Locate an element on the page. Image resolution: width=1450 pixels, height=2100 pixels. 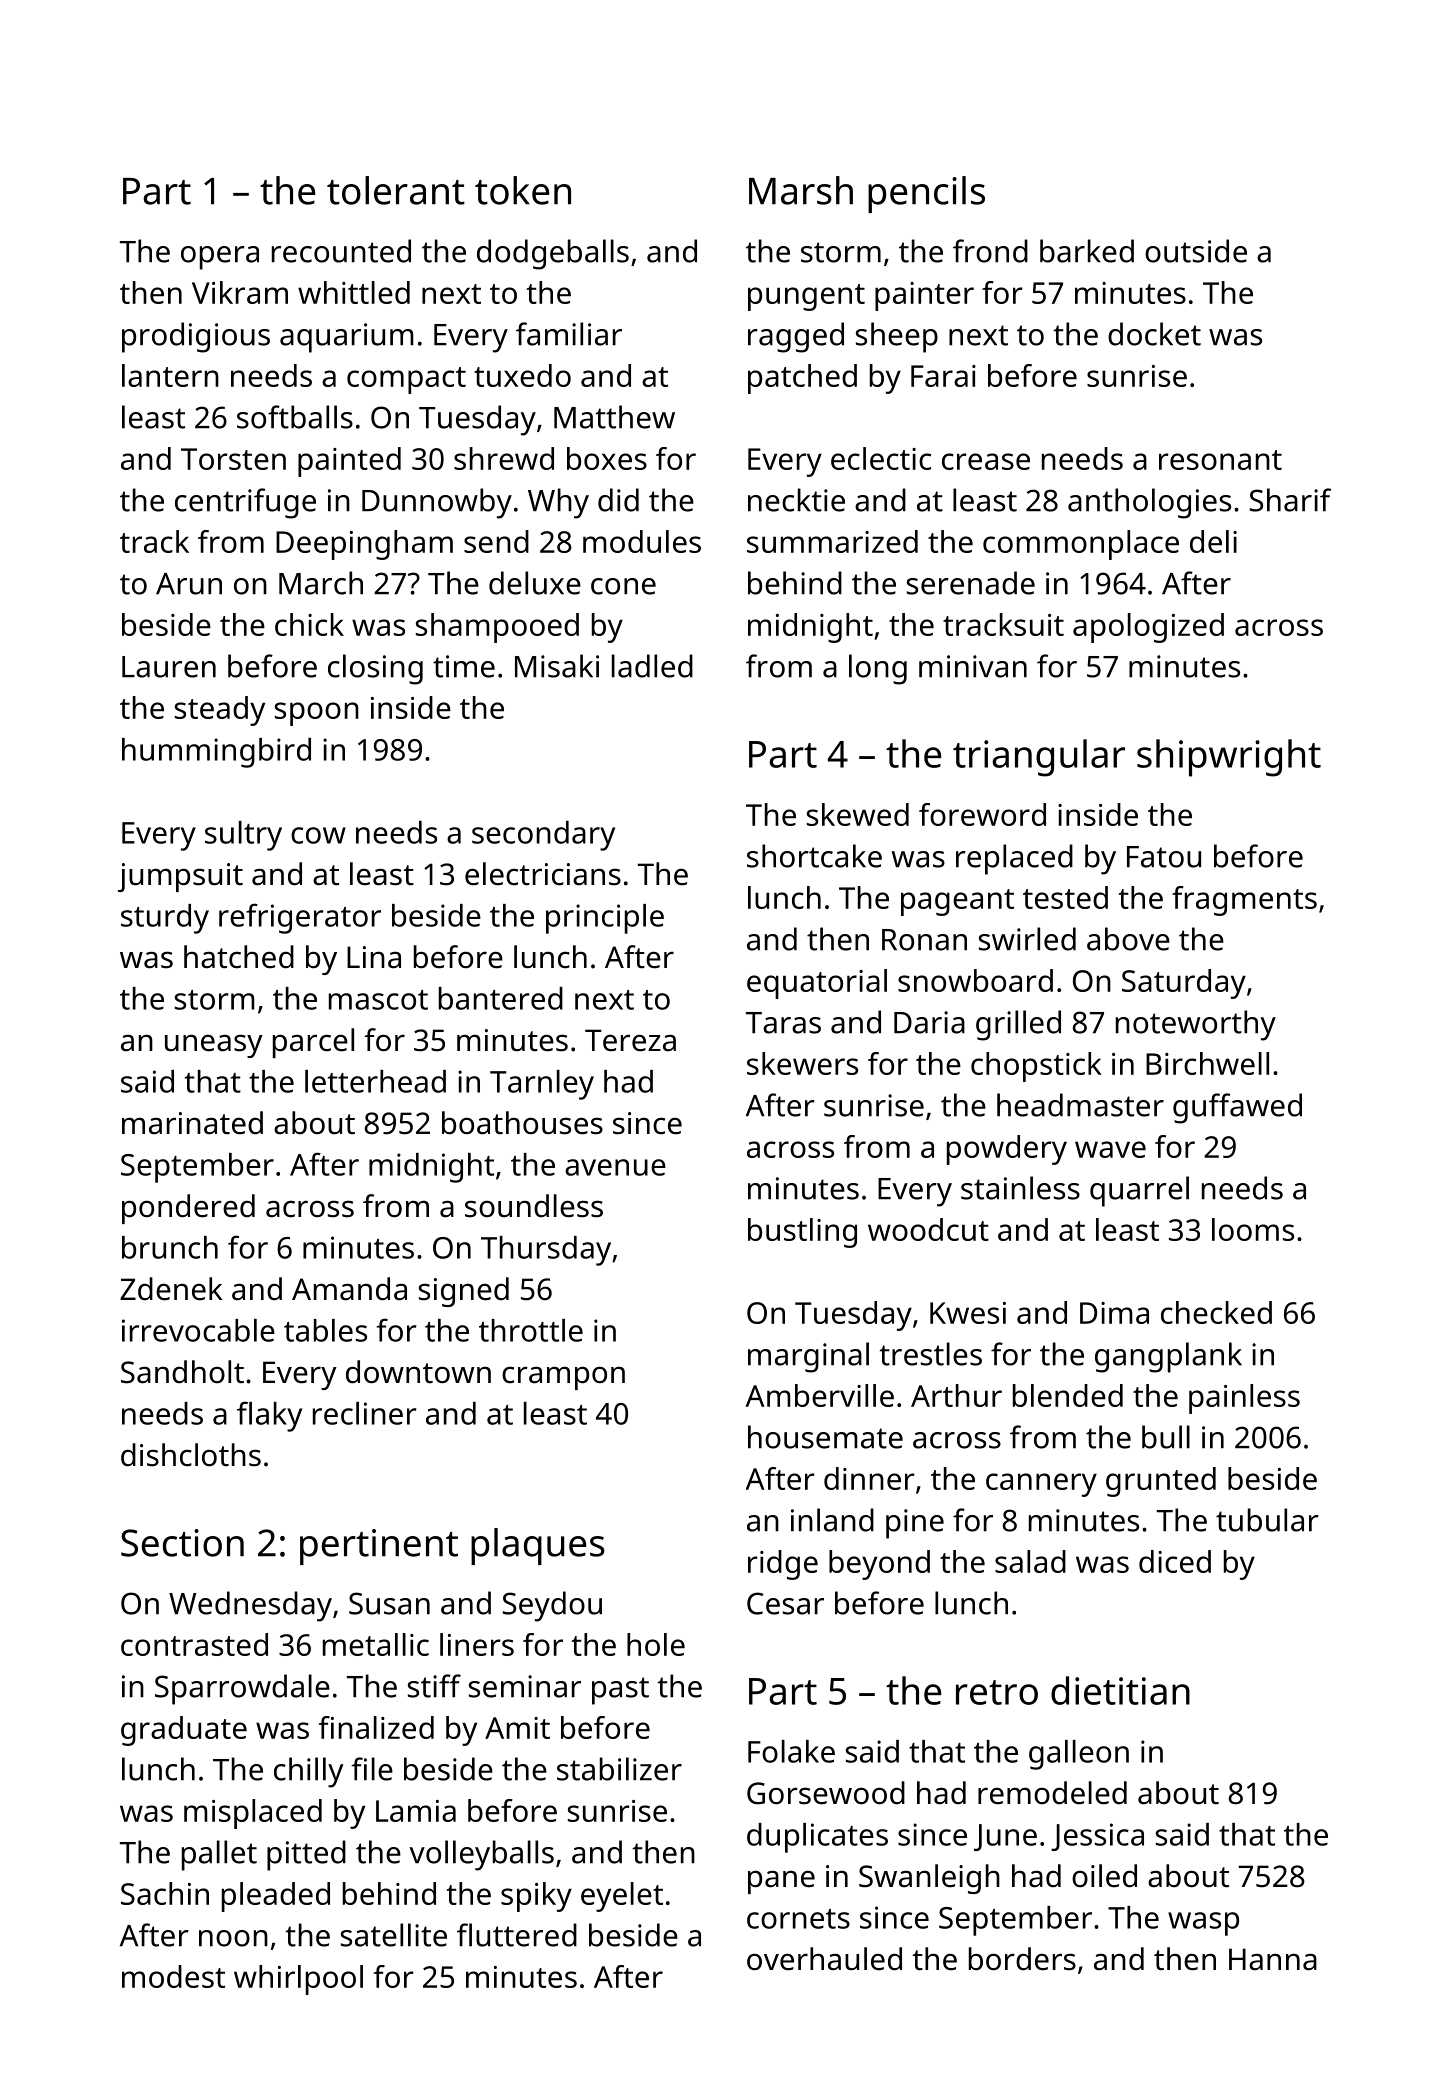
triangular is located at coordinates (1039, 758).
